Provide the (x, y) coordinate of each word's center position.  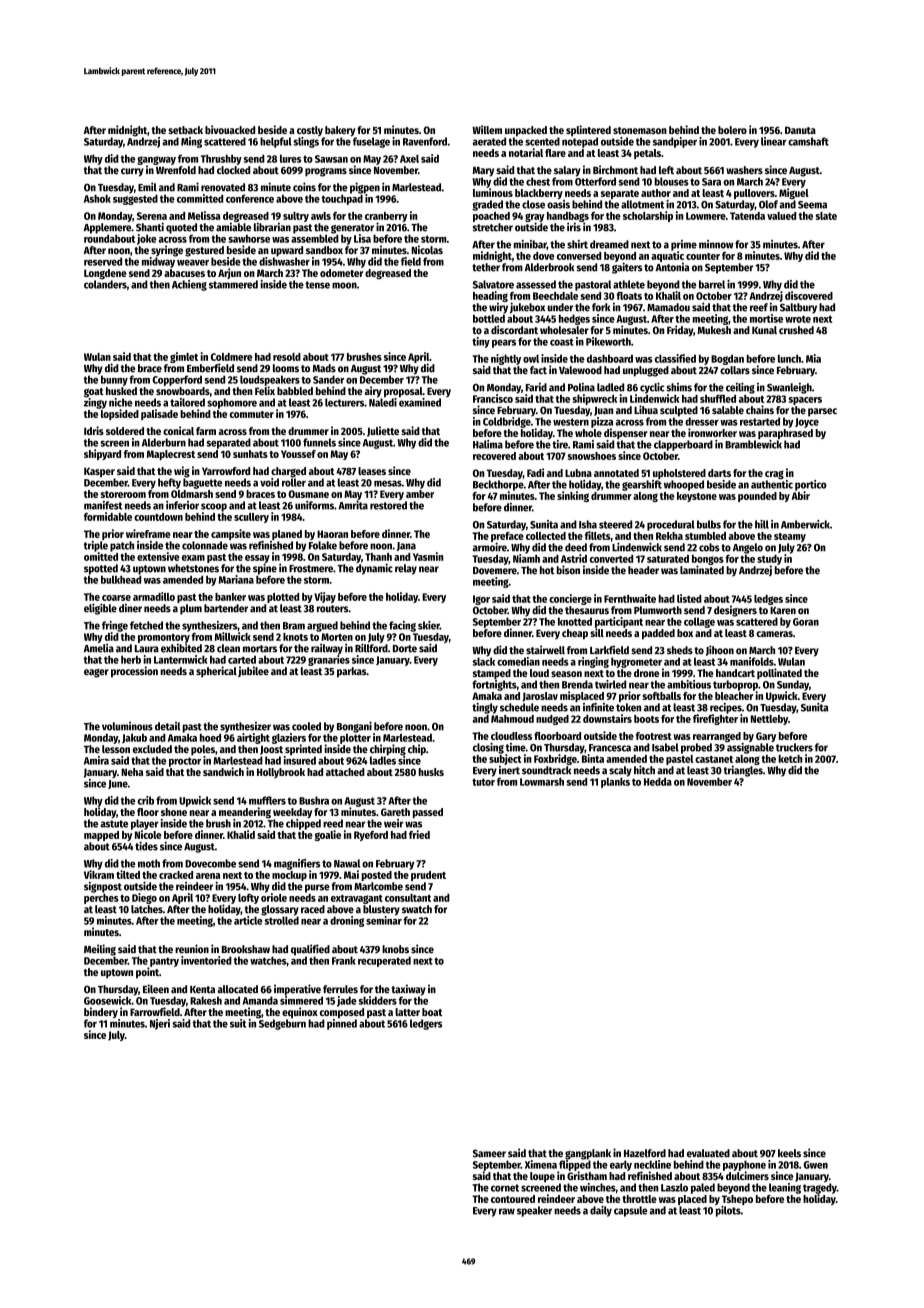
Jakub (134, 738)
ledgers (426, 1024)
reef (759, 307)
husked (121, 391)
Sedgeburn (282, 1024)
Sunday (793, 685)
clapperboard (683, 445)
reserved (103, 261)
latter (407, 1012)
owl (531, 358)
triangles (743, 771)
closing (488, 748)
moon (344, 285)
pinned (342, 1024)
